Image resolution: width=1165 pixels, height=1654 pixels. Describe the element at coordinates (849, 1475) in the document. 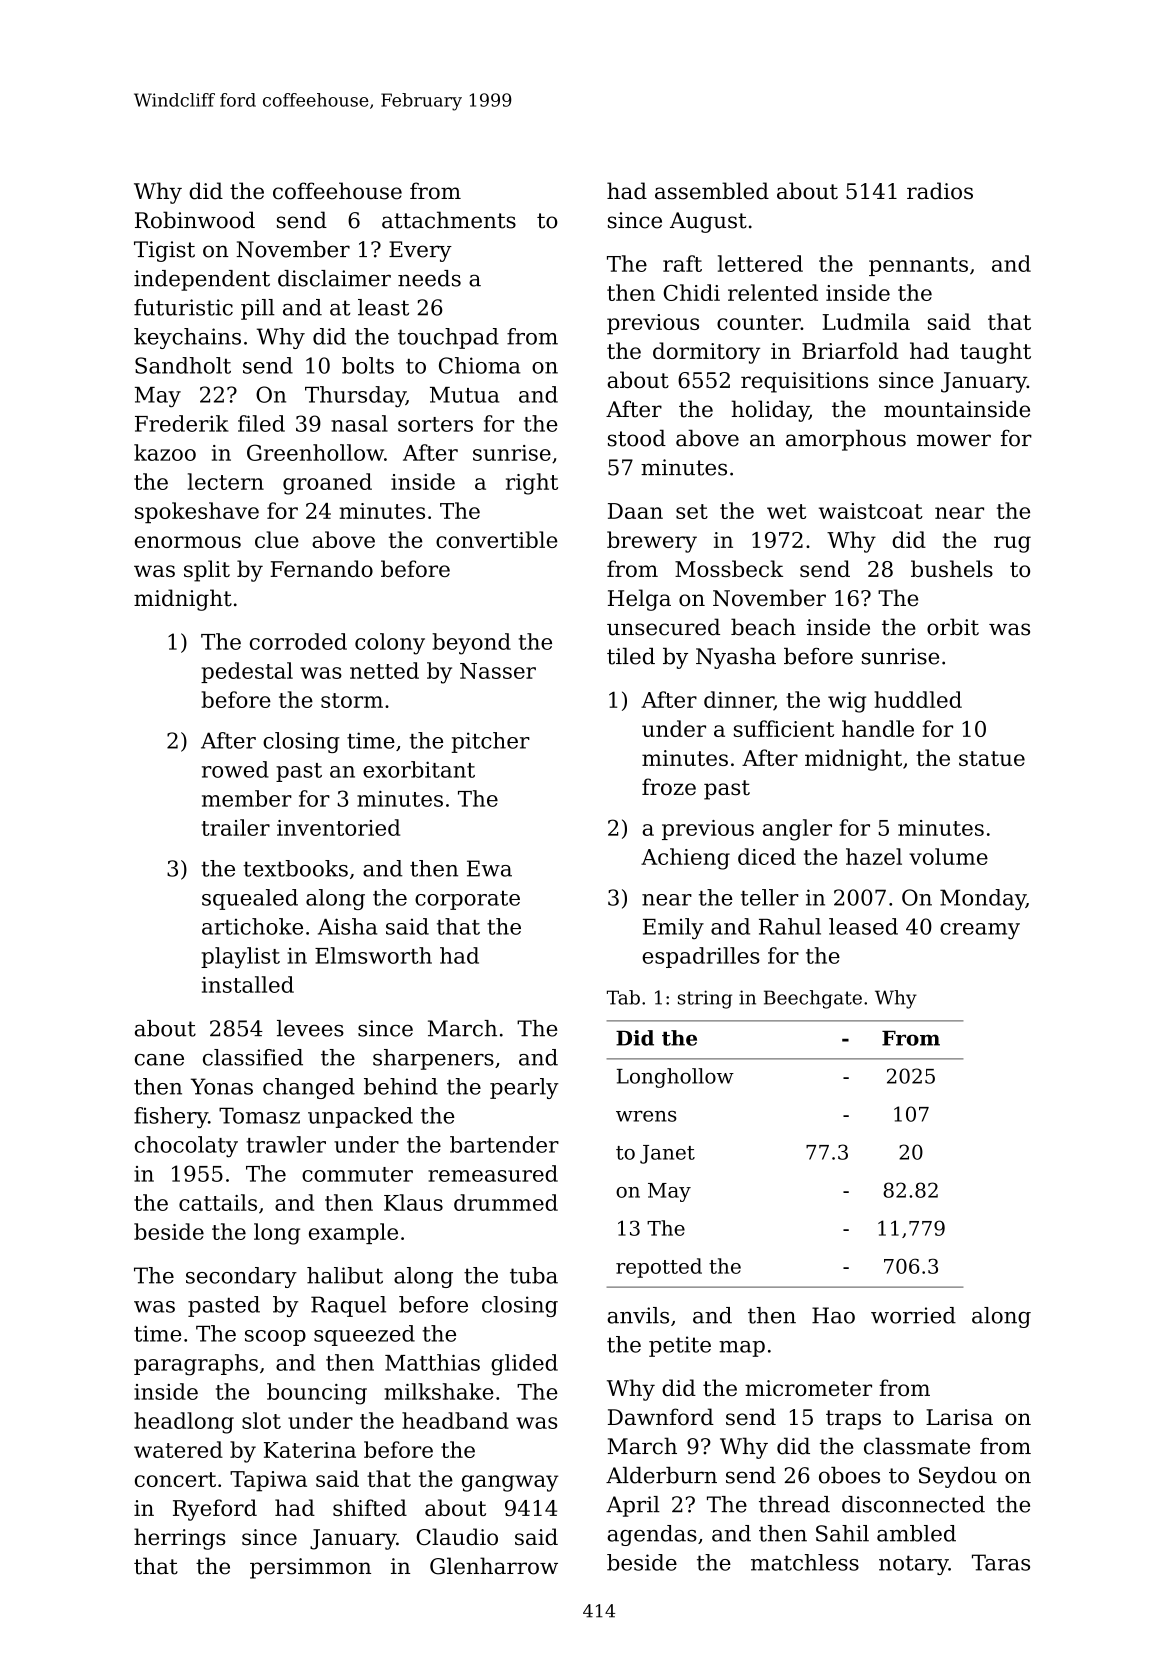

I see `oboes` at that location.
